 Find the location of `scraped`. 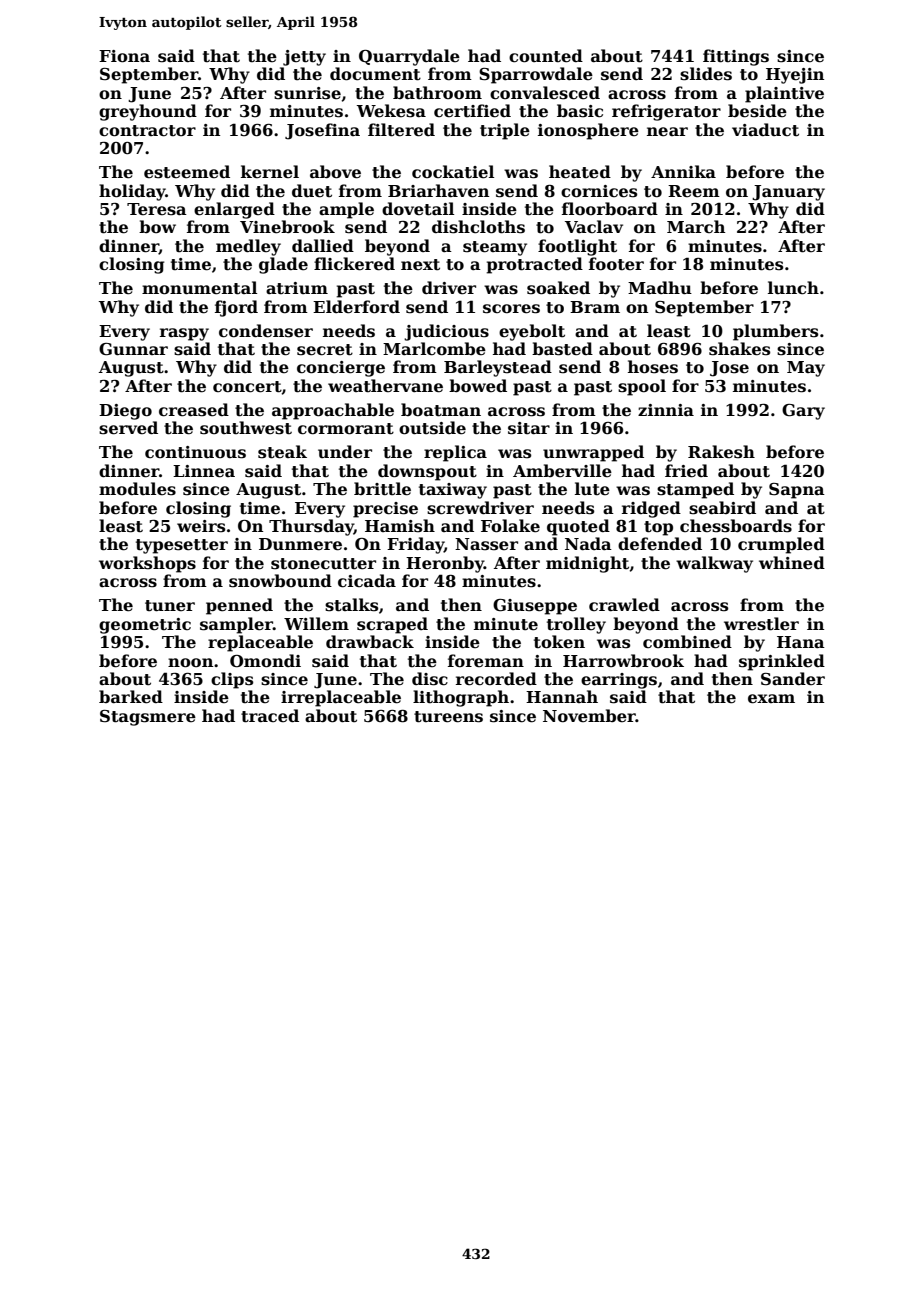

scraped is located at coordinates (392, 625).
